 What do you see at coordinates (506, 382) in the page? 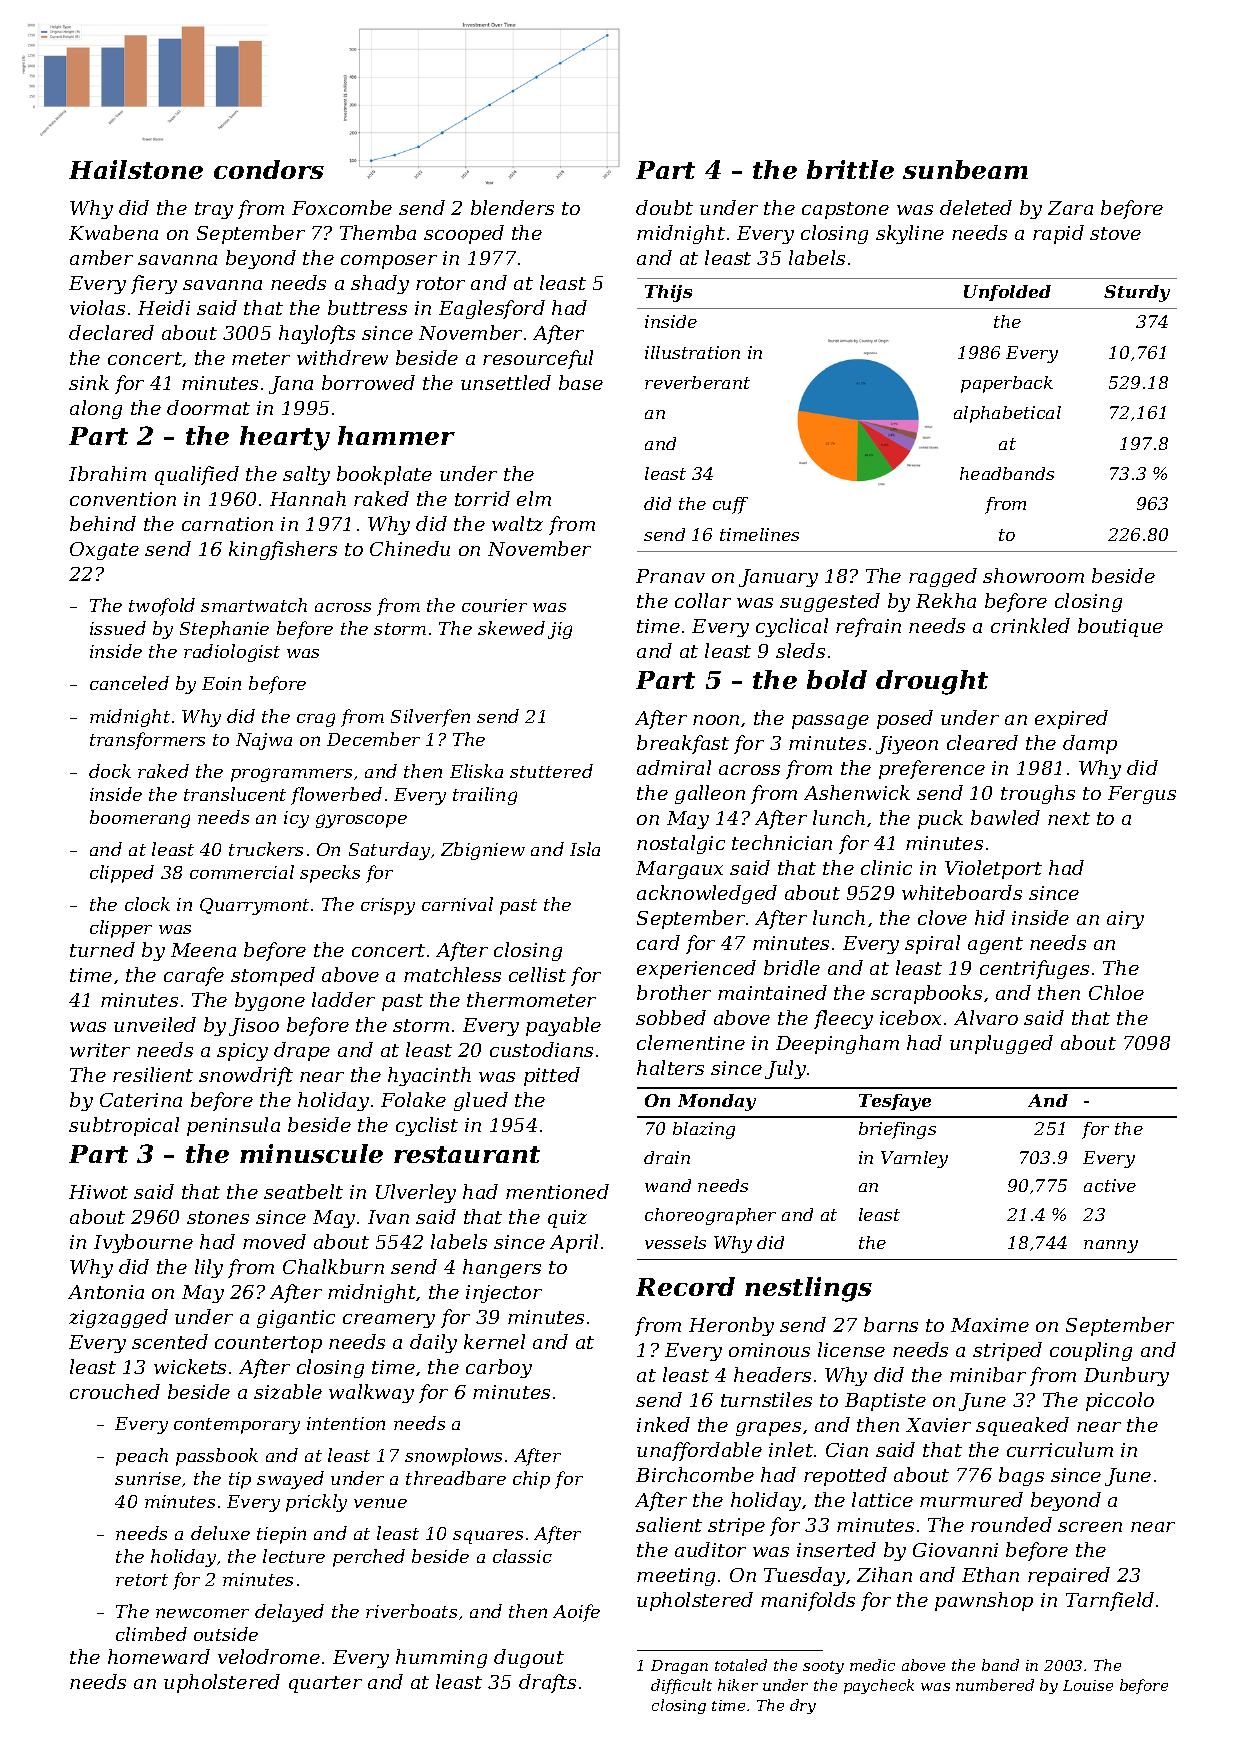
I see `unsettled` at bounding box center [506, 382].
